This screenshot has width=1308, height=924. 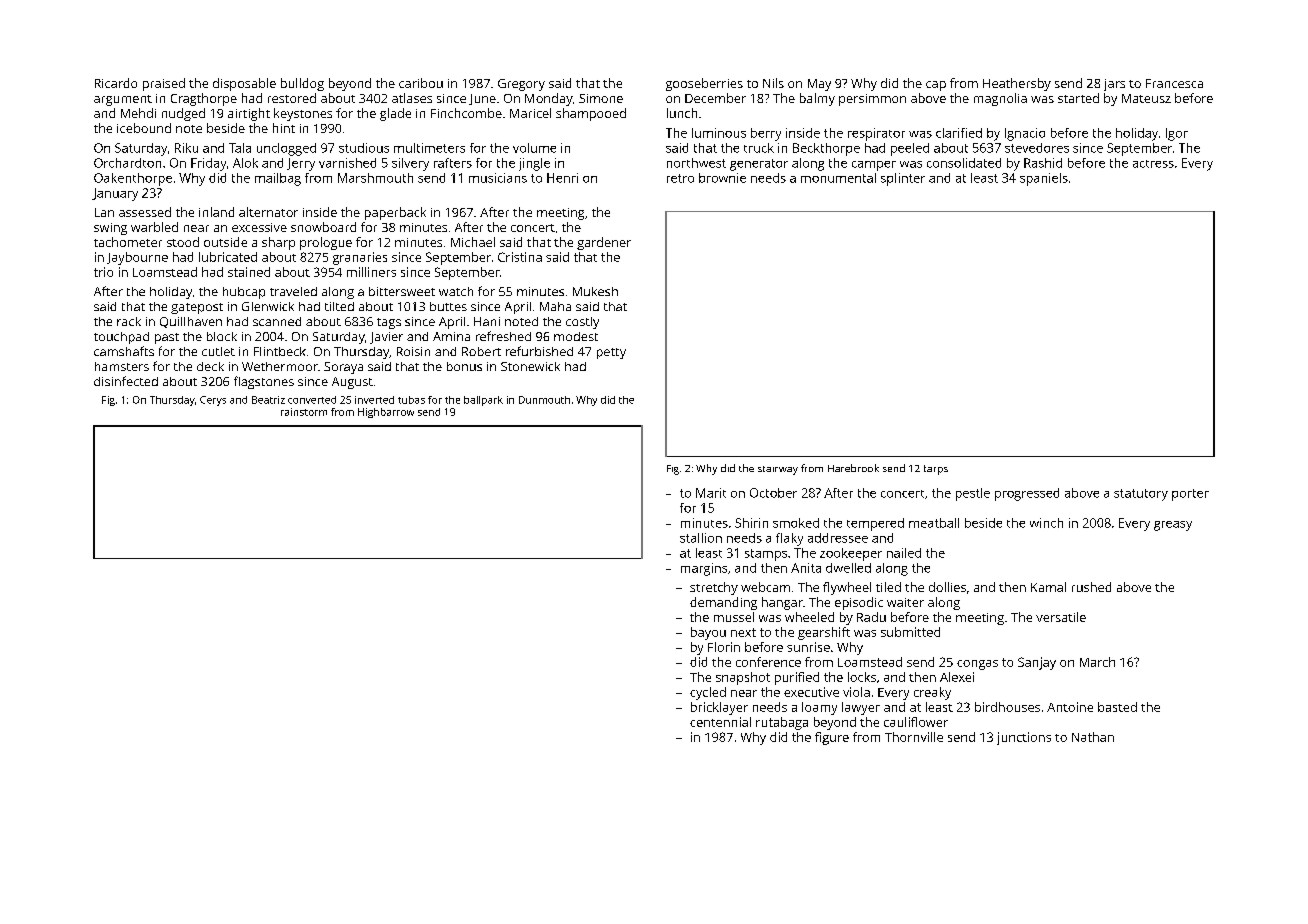 What do you see at coordinates (225, 242) in the screenshot?
I see `outside` at bounding box center [225, 242].
